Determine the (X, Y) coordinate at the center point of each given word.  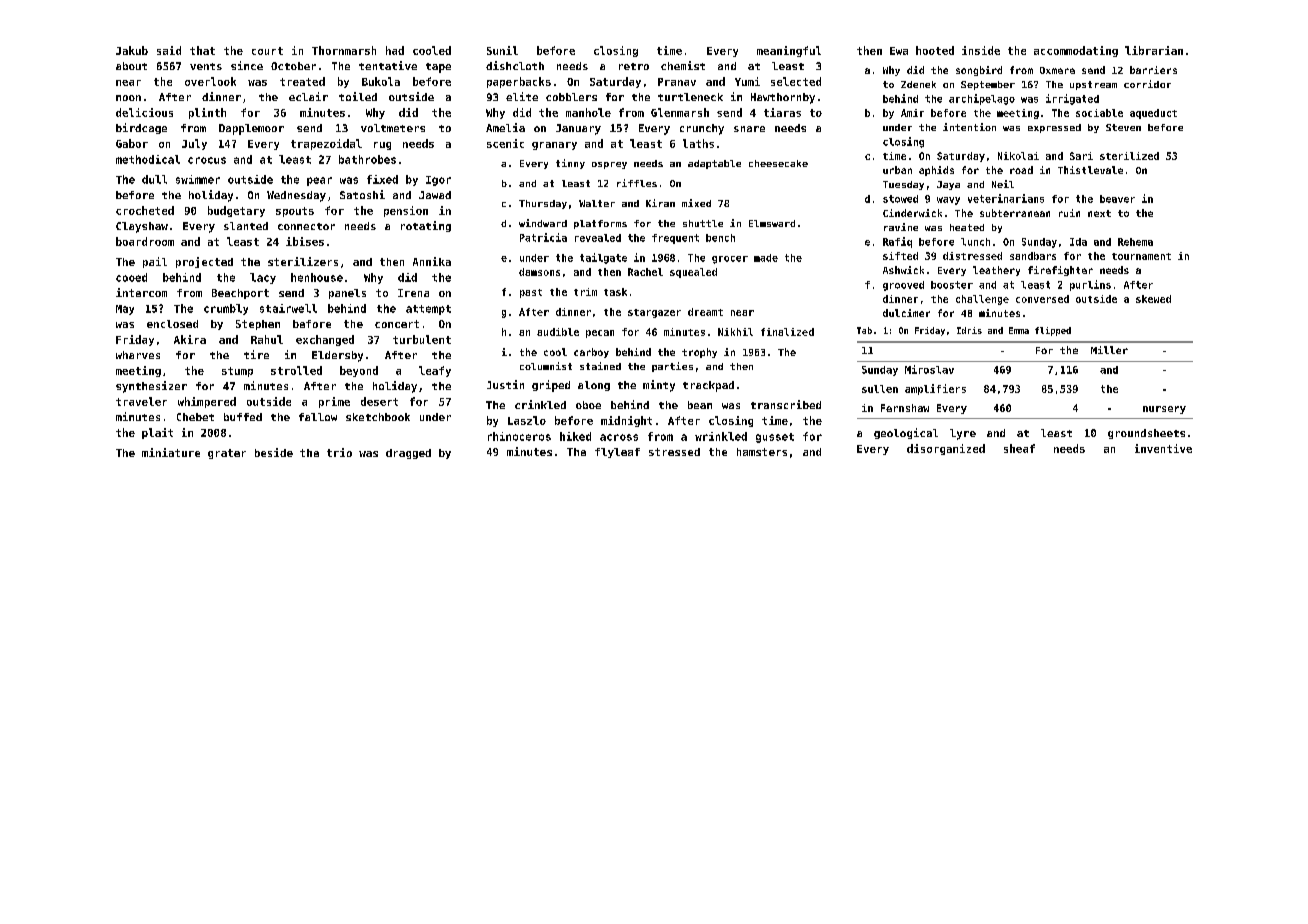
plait (157, 433)
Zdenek (918, 84)
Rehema (1135, 242)
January (578, 129)
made (766, 258)
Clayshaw (142, 227)
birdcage (141, 128)
